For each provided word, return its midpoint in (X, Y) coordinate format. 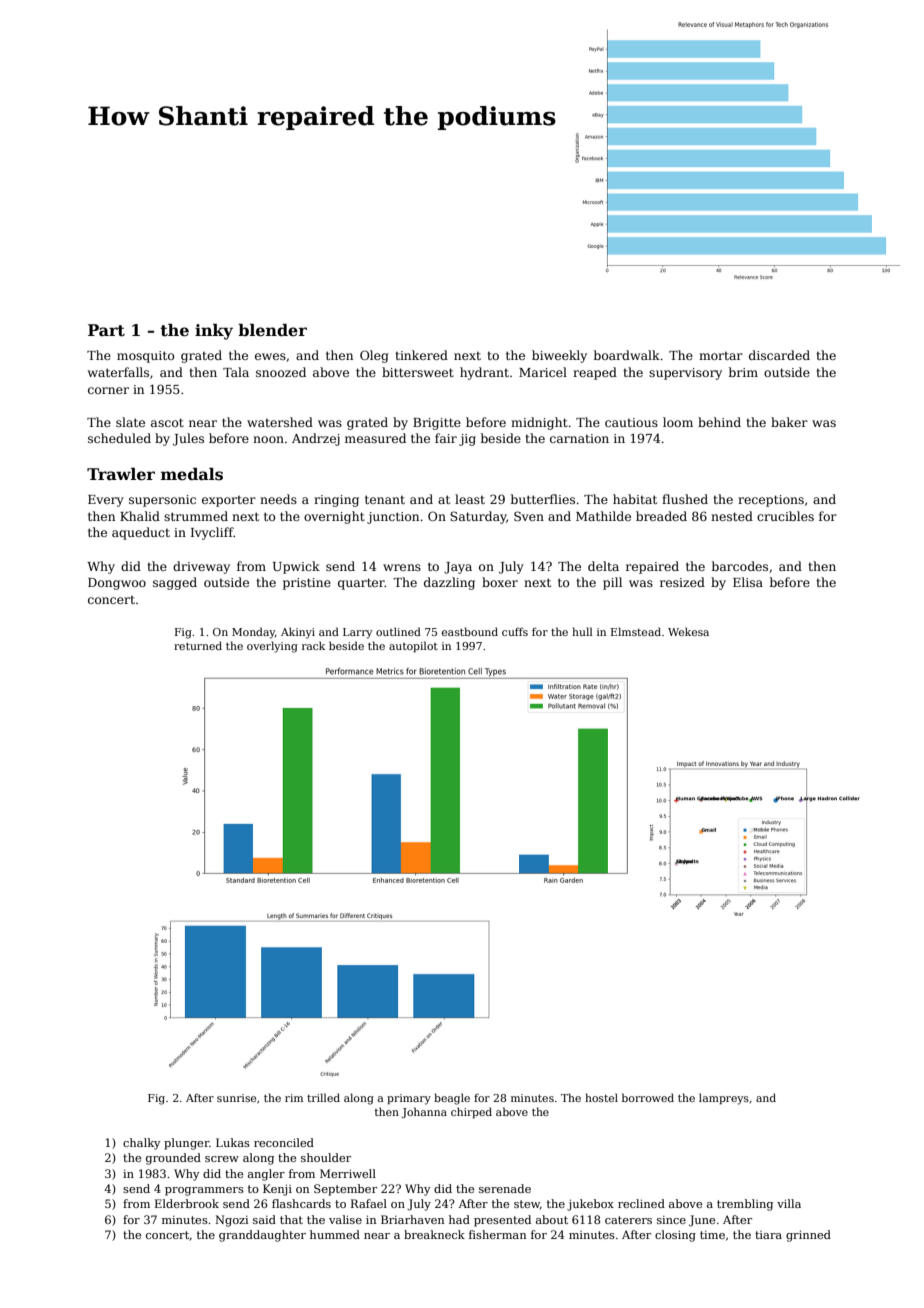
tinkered (421, 355)
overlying (272, 647)
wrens (402, 567)
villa (789, 1203)
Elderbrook (187, 1203)
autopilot (413, 646)
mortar (721, 356)
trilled (323, 1097)
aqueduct (141, 533)
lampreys (724, 1099)
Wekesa (688, 631)
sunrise (236, 1098)
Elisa (748, 582)
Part (106, 330)
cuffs (515, 632)
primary (409, 1099)
